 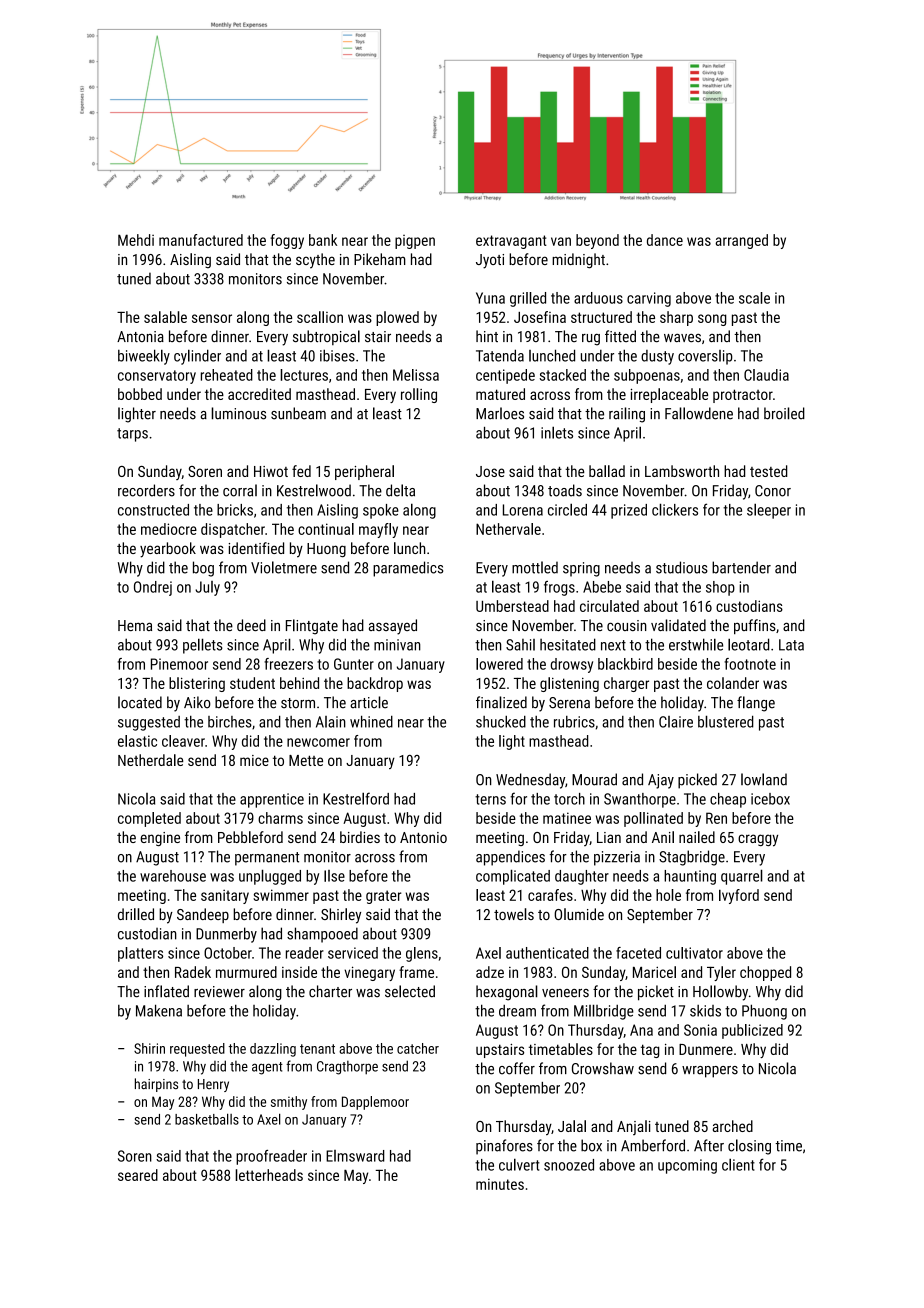 What do you see at coordinates (617, 858) in the screenshot?
I see `pizzeria` at bounding box center [617, 858].
